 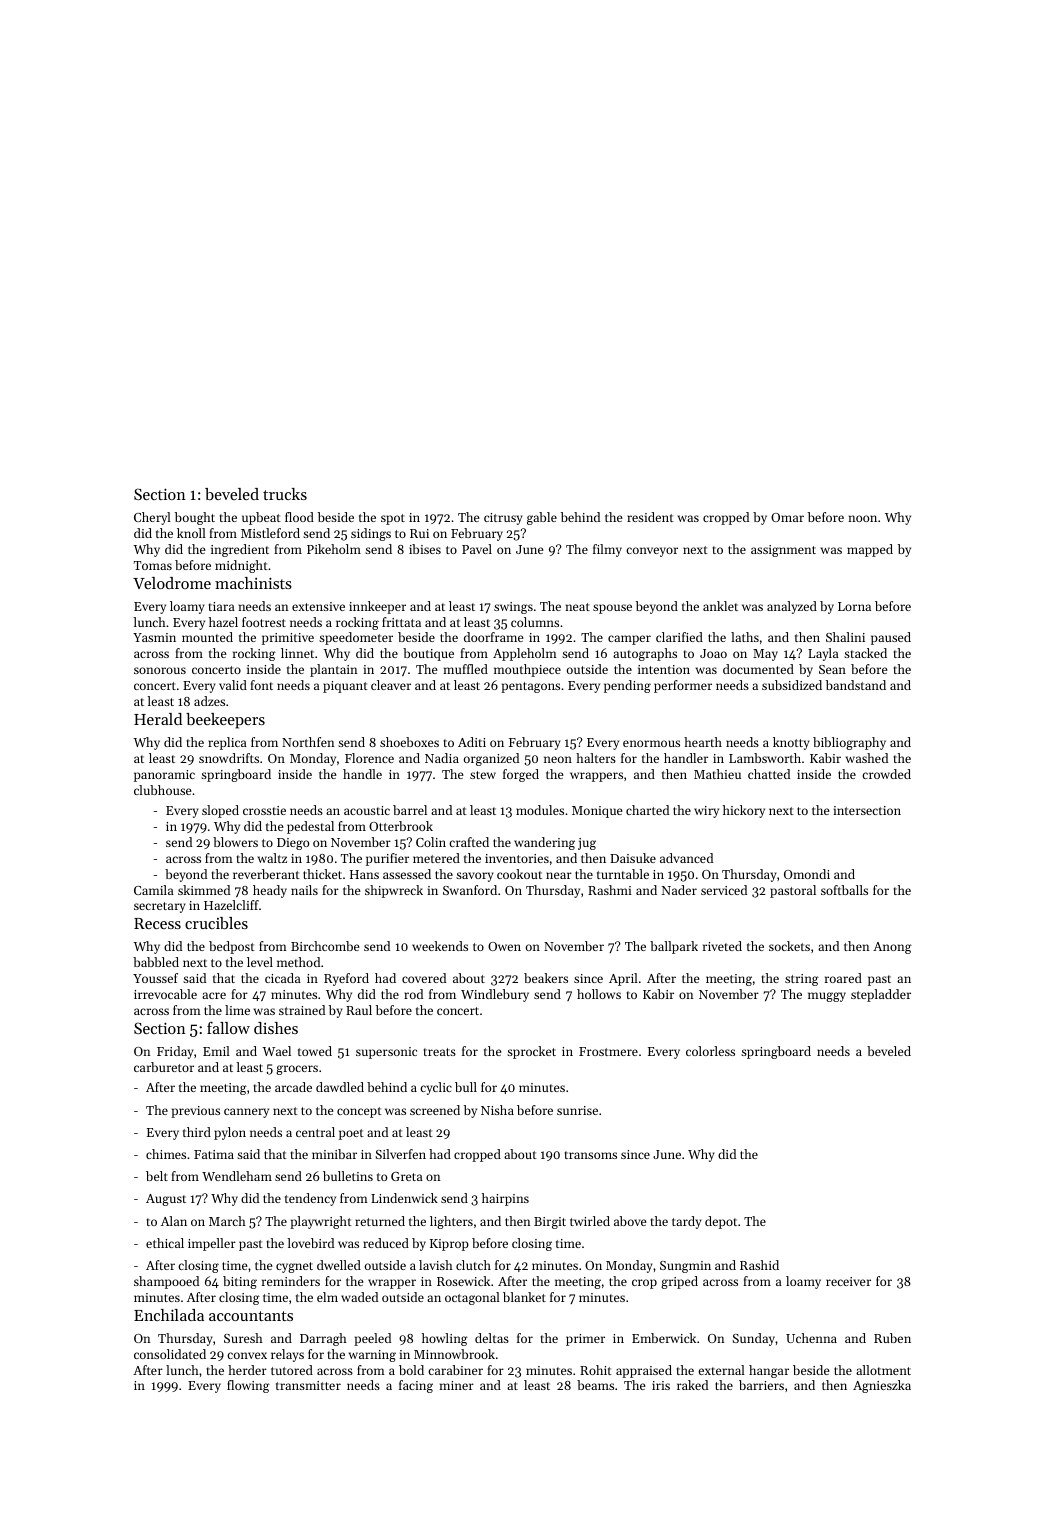 What do you see at coordinates (285, 494) in the page?
I see `trucks` at bounding box center [285, 494].
